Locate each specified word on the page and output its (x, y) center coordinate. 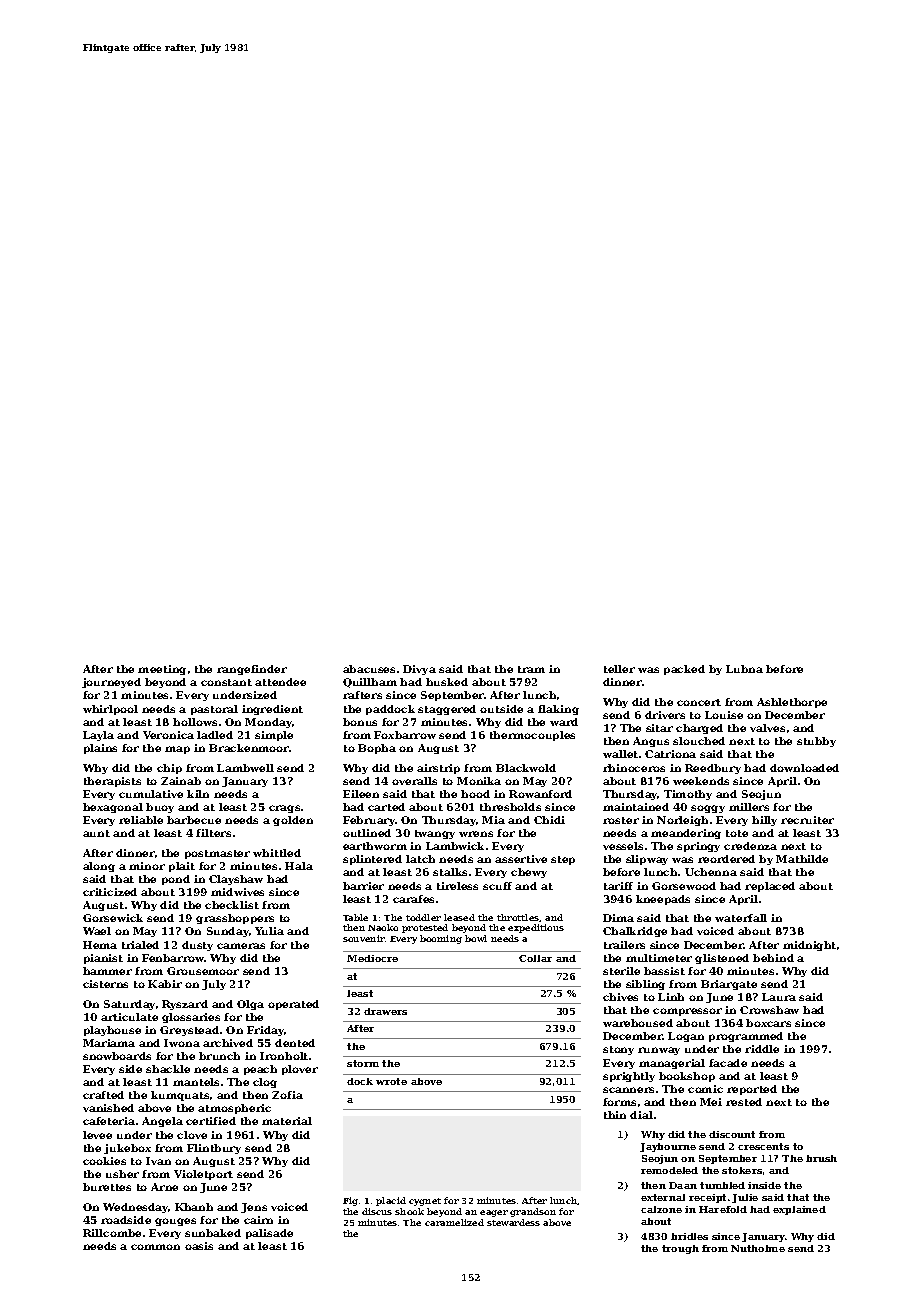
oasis (199, 1246)
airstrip (438, 769)
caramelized (454, 1222)
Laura (779, 997)
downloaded (804, 768)
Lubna (744, 669)
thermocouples (532, 736)
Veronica (168, 735)
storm (363, 1063)
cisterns (105, 984)
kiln (198, 794)
